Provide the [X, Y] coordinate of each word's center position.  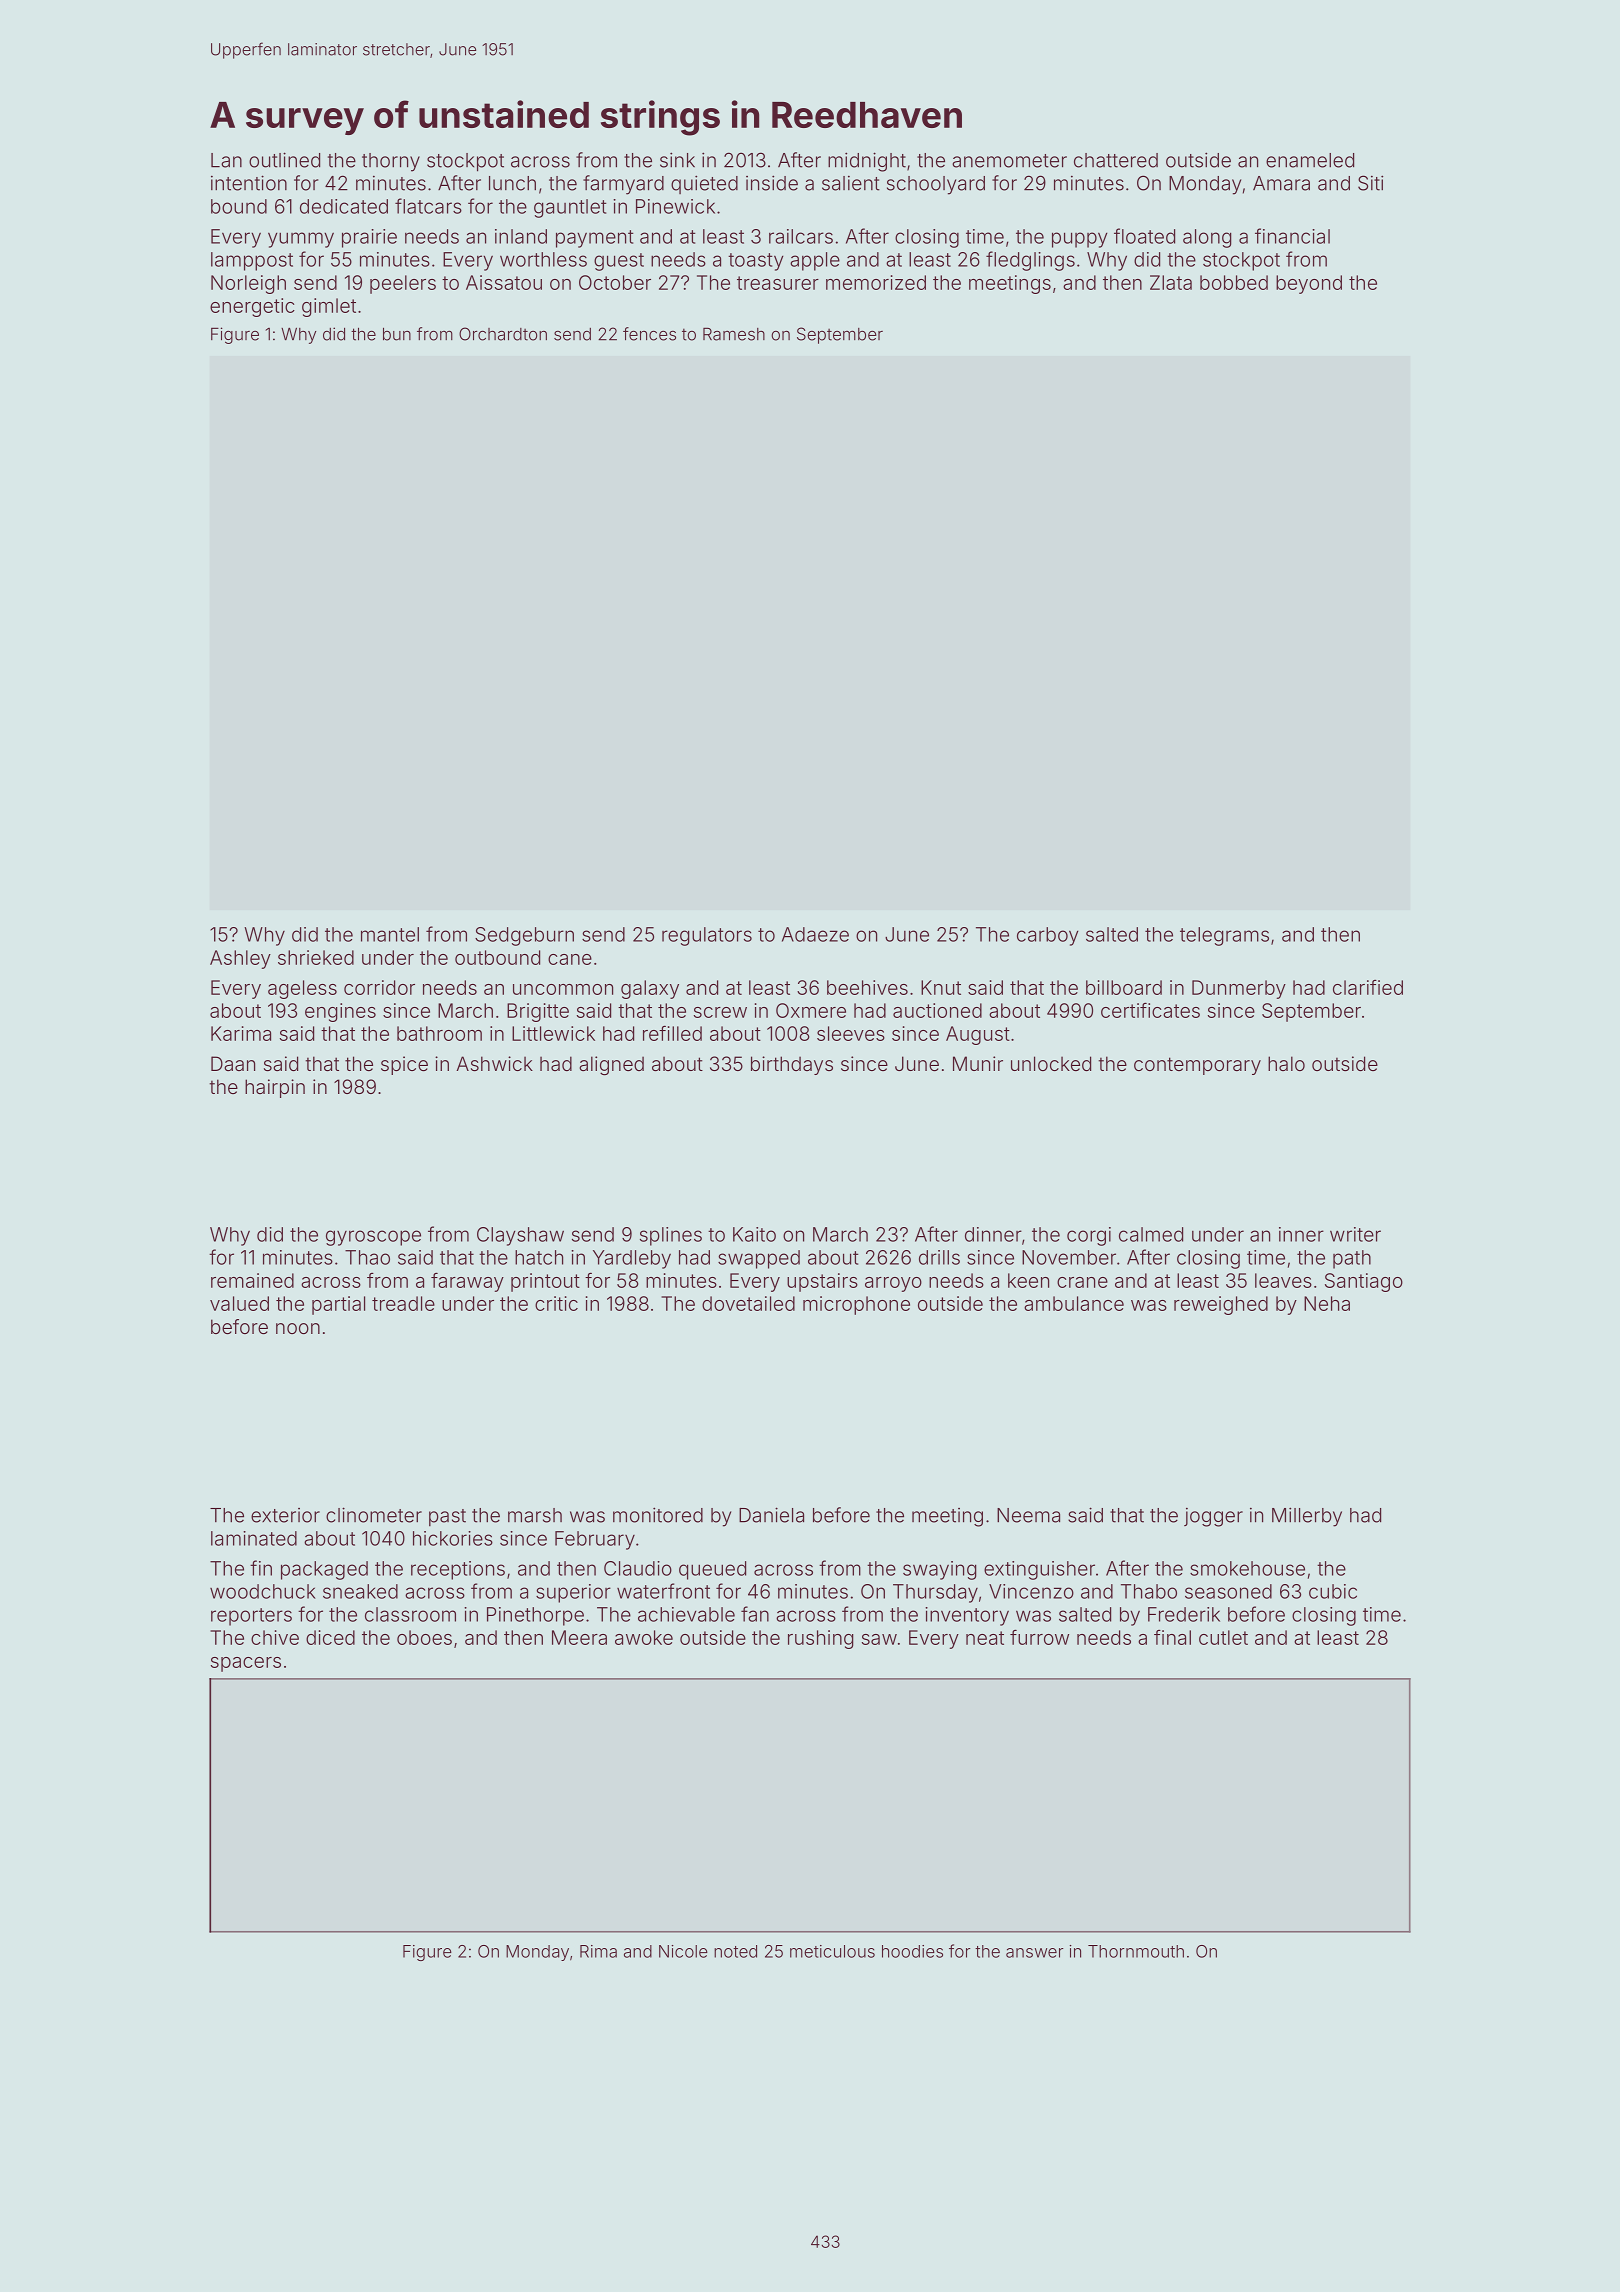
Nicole [683, 1951]
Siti [1370, 183]
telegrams [1224, 936]
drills [939, 1257]
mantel [390, 934]
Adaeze [815, 934]
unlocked [1051, 1063]
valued [239, 1303]
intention [249, 183]
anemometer [1009, 161]
